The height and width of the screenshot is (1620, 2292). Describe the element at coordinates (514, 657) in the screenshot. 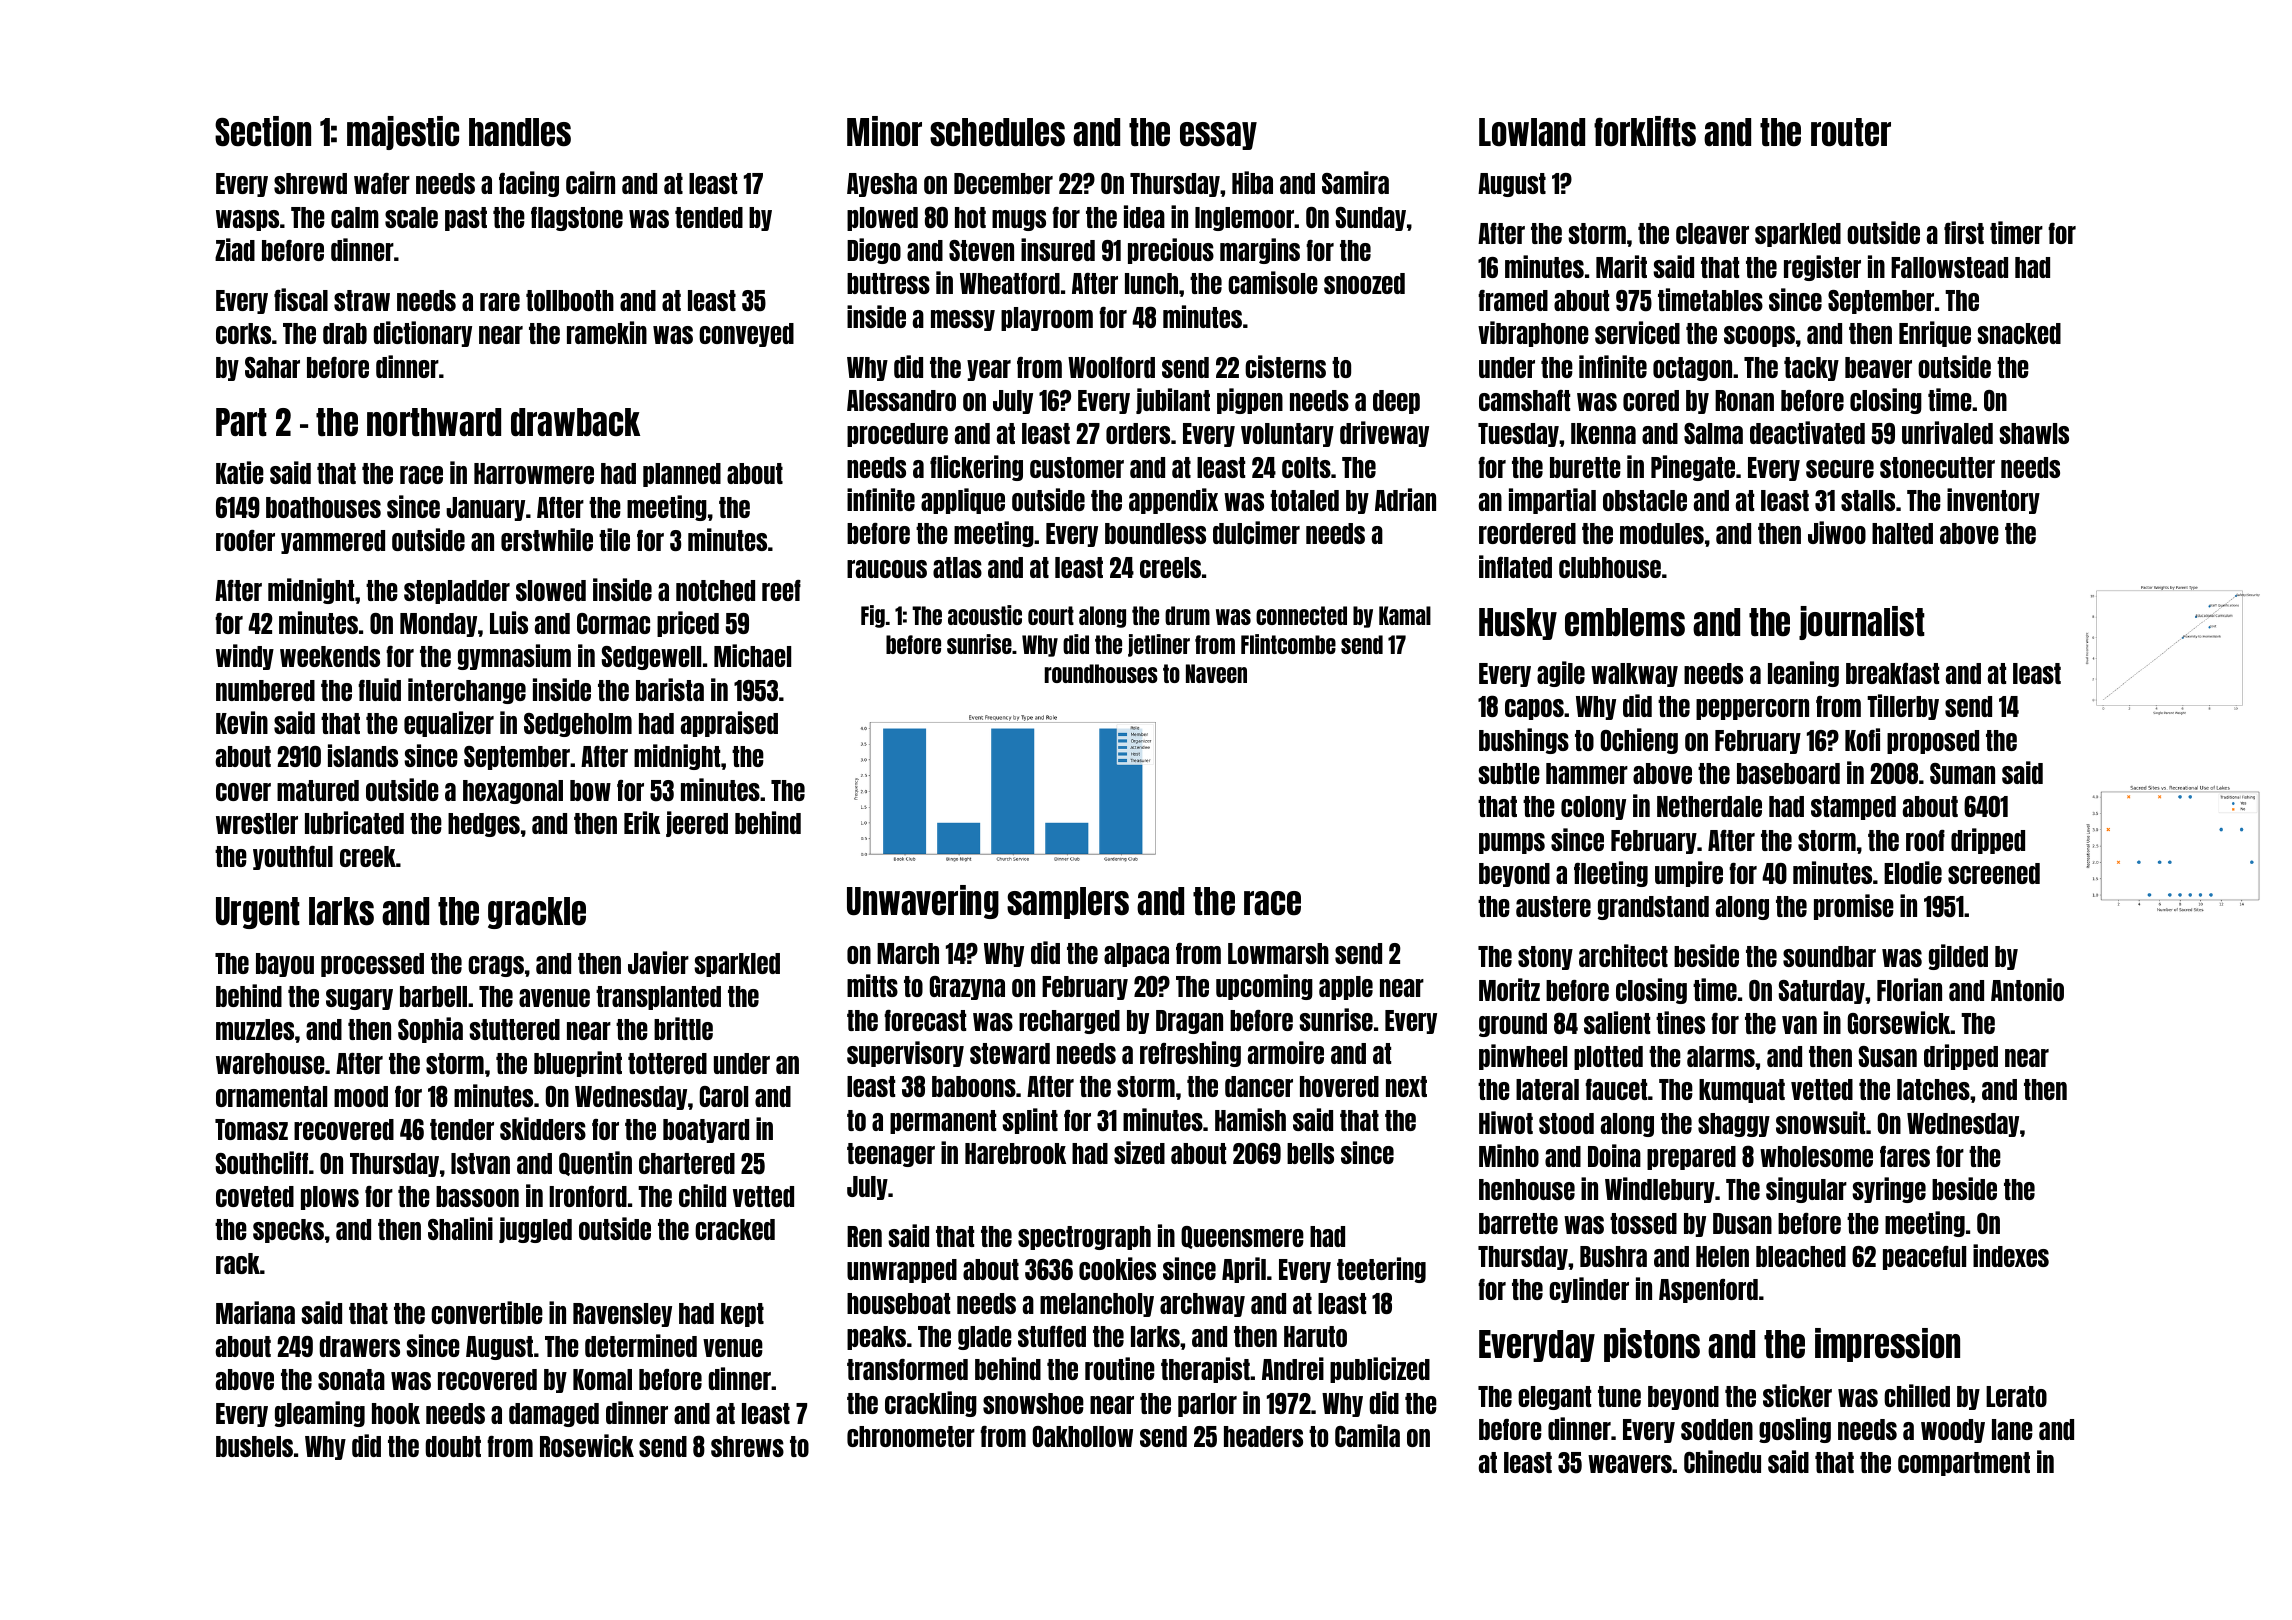

I see `gymnasium` at that location.
